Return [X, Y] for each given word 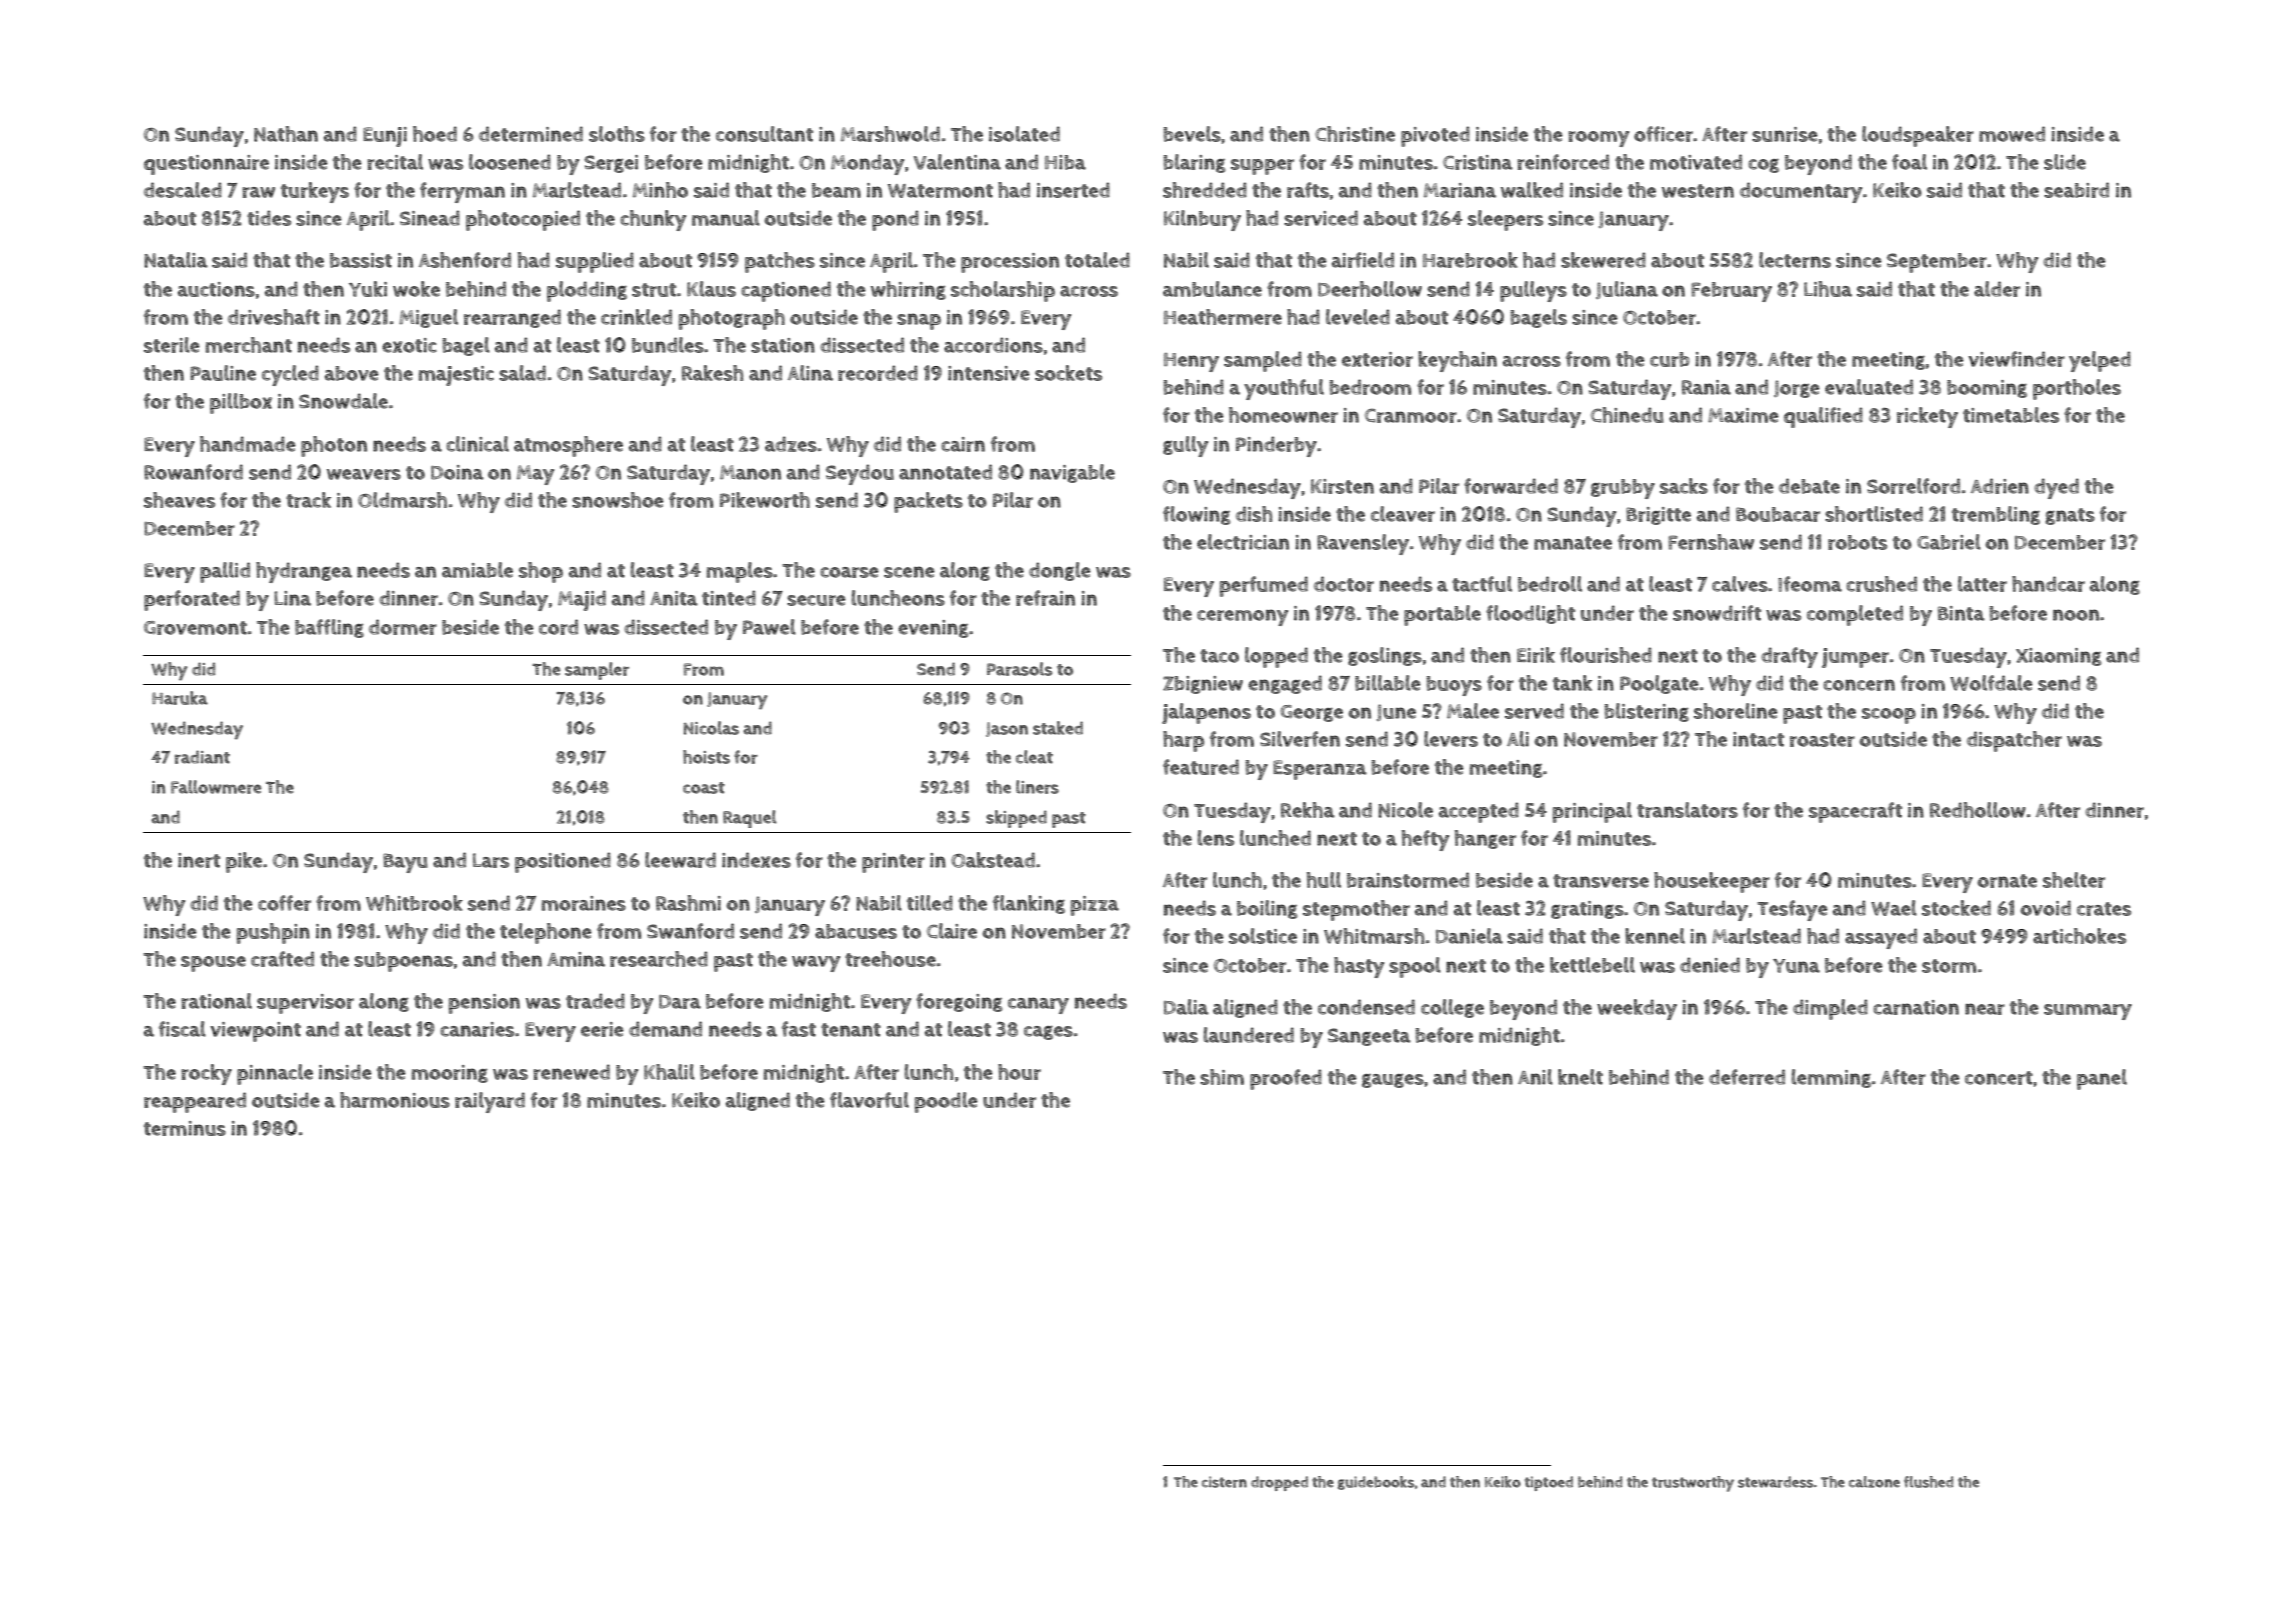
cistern [1224, 1482]
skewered [1603, 260]
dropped [1279, 1483]
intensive [989, 373]
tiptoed [1549, 1483]
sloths [617, 134]
